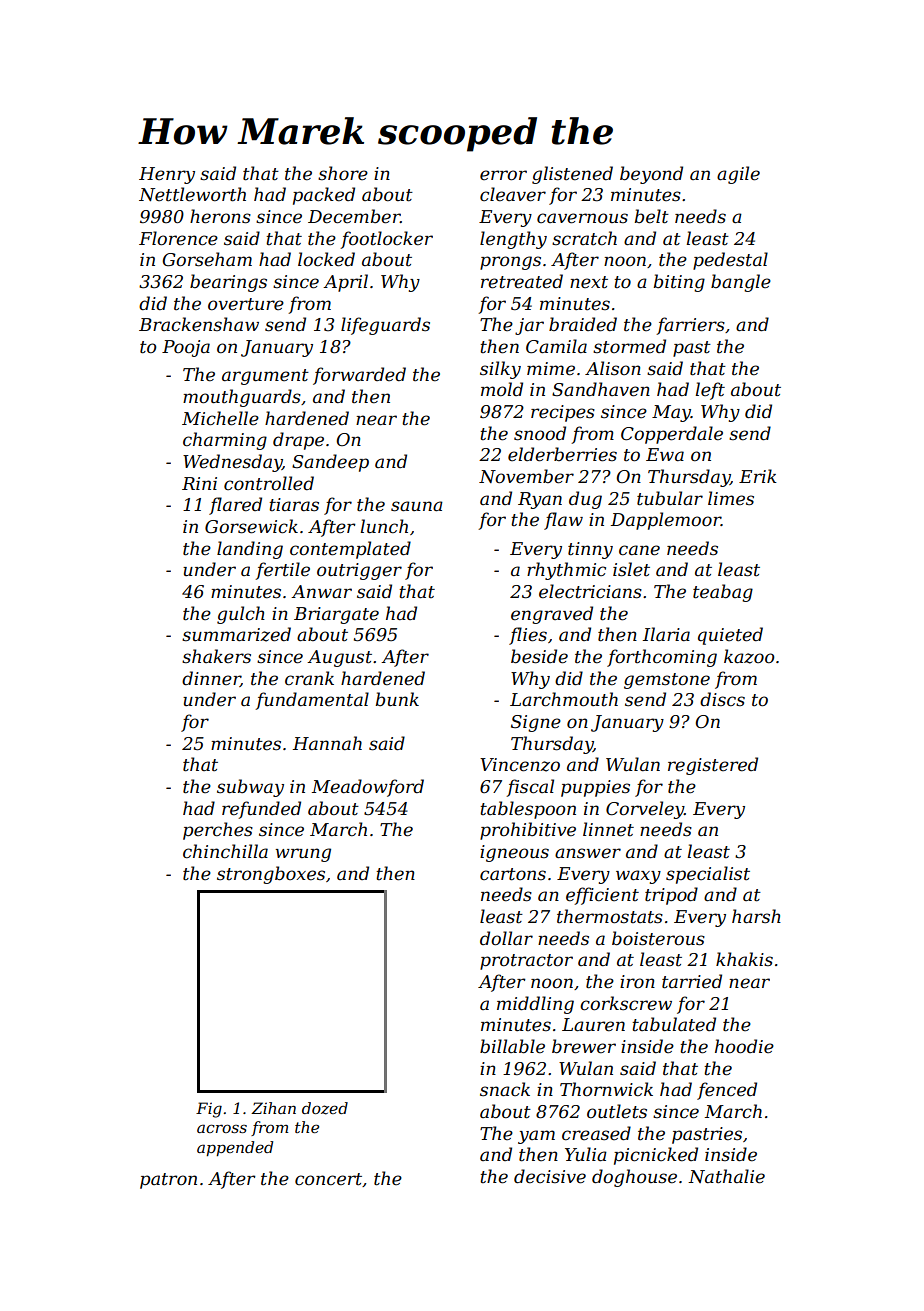 The height and width of the screenshot is (1311, 924). I want to click on forthcoming, so click(662, 658).
